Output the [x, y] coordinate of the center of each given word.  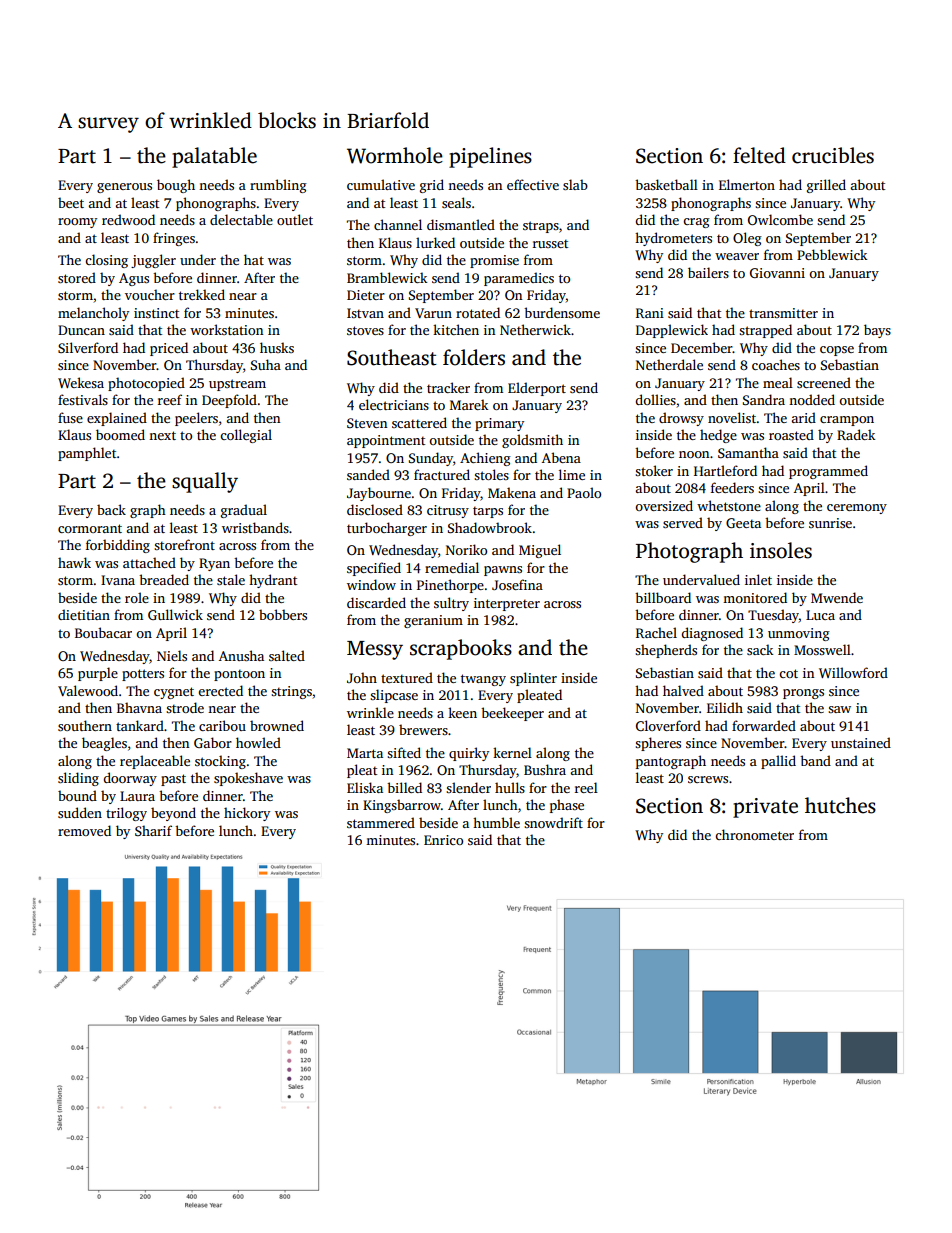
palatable [214, 157]
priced [169, 349]
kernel [512, 752]
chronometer [754, 834]
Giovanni [777, 273]
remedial [452, 567]
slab [575, 184]
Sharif [153, 830]
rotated [478, 312]
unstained [861, 742]
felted [759, 155]
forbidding [118, 546]
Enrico [443, 840]
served [683, 522]
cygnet [174, 693]
